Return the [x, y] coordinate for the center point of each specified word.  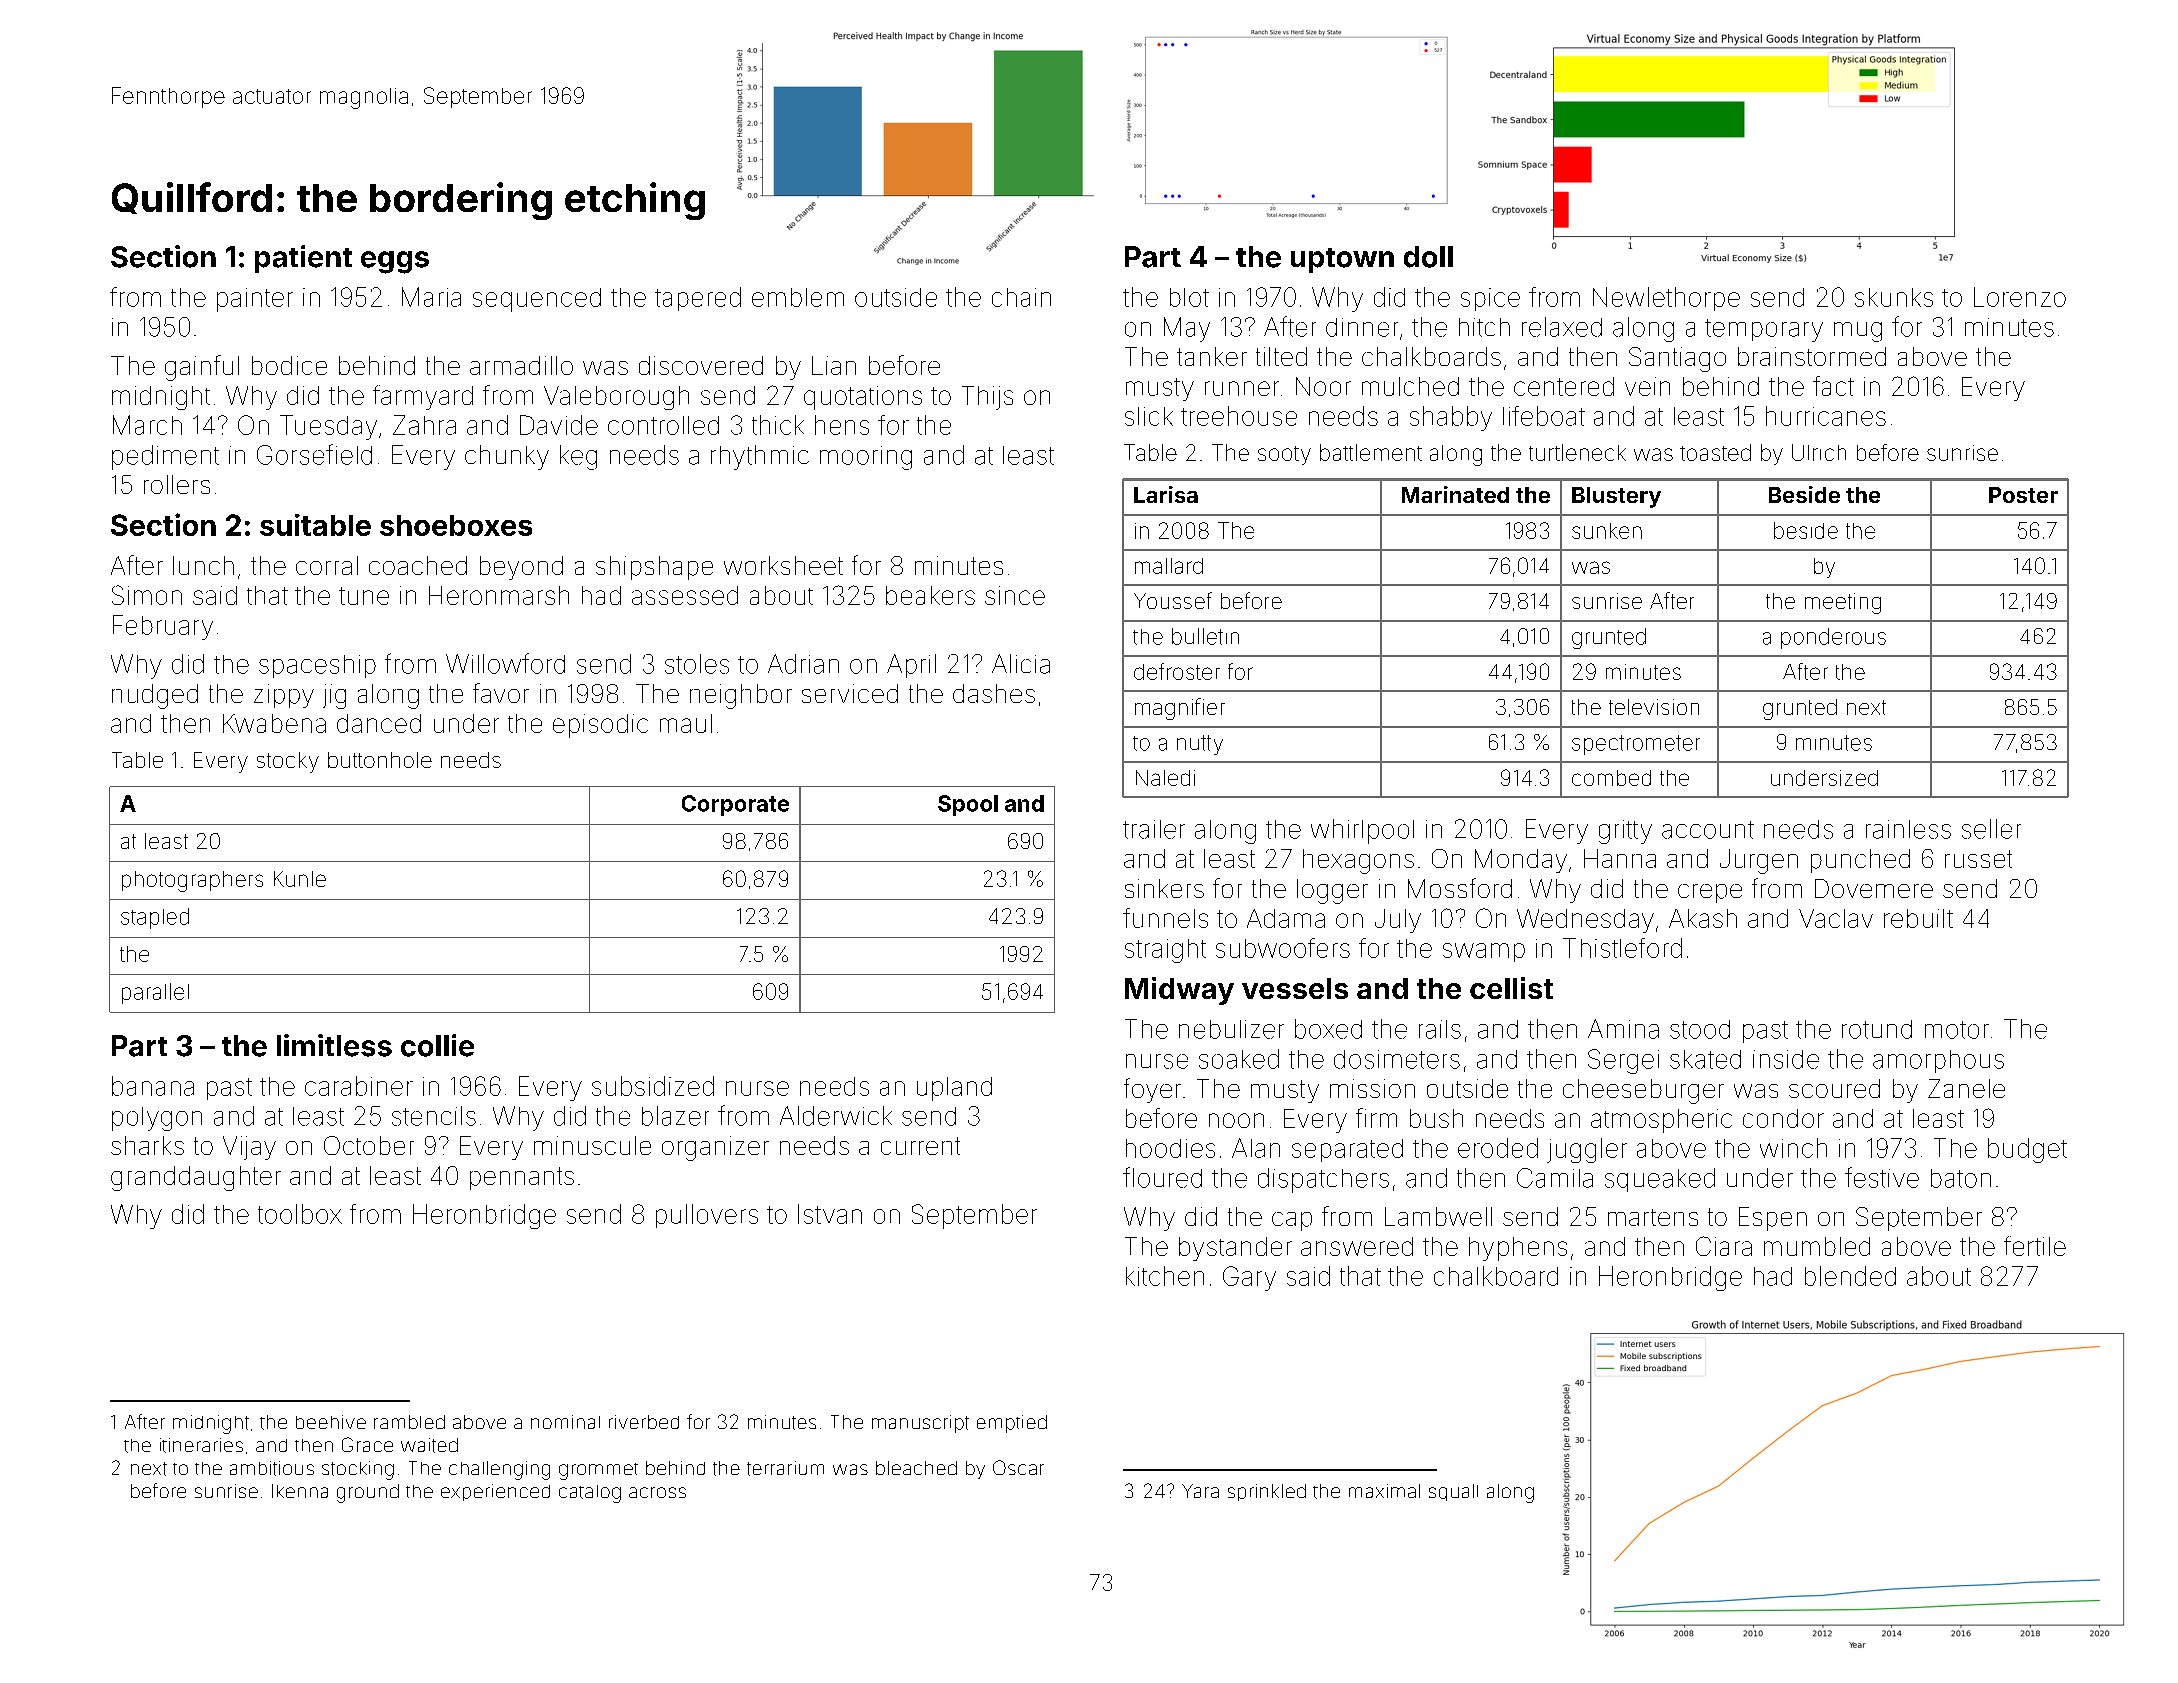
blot [1189, 297]
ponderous [1833, 638]
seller [1991, 829]
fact [1833, 386]
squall [1453, 1492]
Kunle [300, 879]
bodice [289, 365]
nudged [155, 696]
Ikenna [300, 1491]
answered [1357, 1246]
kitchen [1165, 1276]
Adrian [803, 664]
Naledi [1165, 778]
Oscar [1018, 1467]
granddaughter [196, 1178]
